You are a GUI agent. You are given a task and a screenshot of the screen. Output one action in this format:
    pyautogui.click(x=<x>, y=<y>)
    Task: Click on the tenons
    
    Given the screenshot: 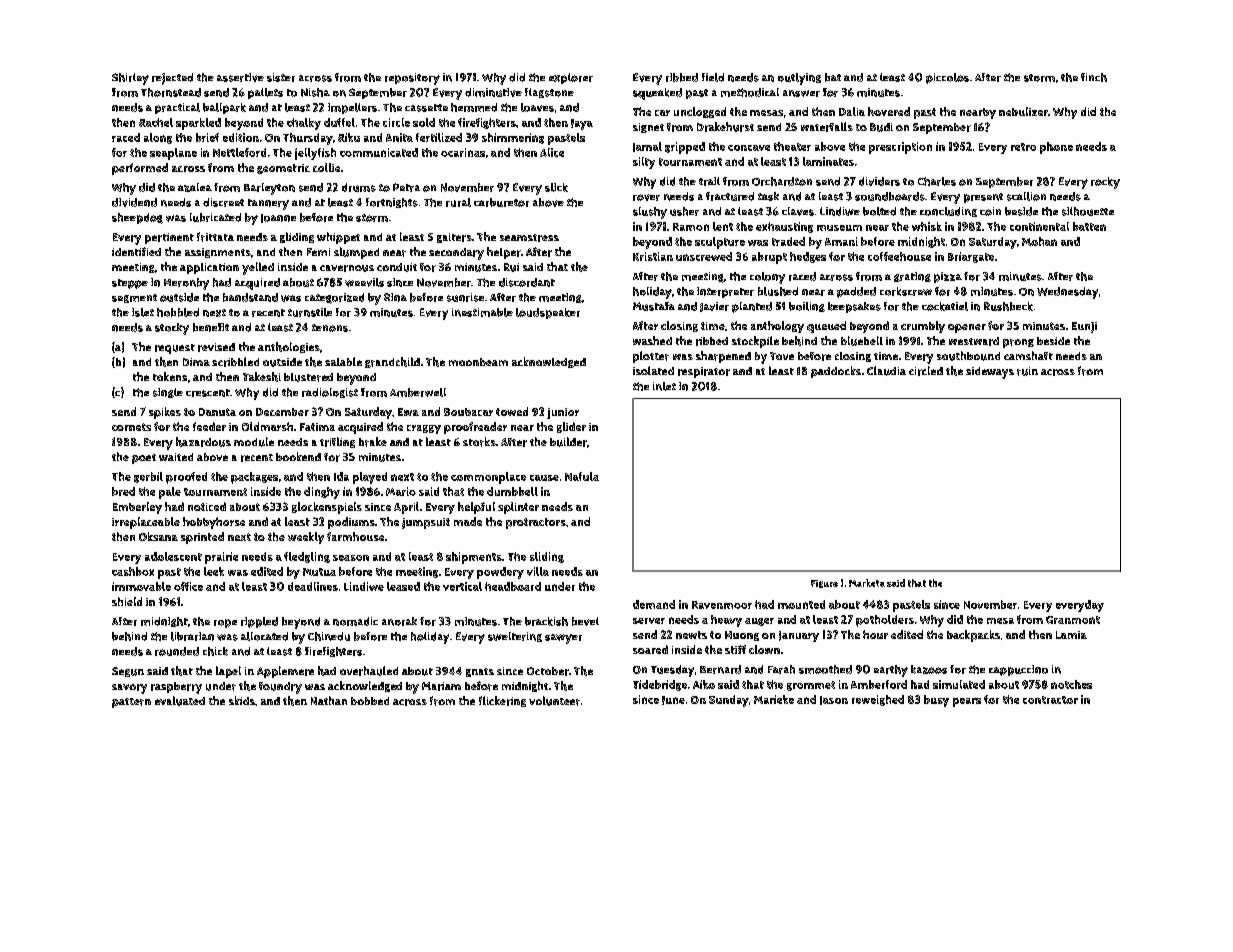 What is the action you would take?
    pyautogui.click(x=330, y=328)
